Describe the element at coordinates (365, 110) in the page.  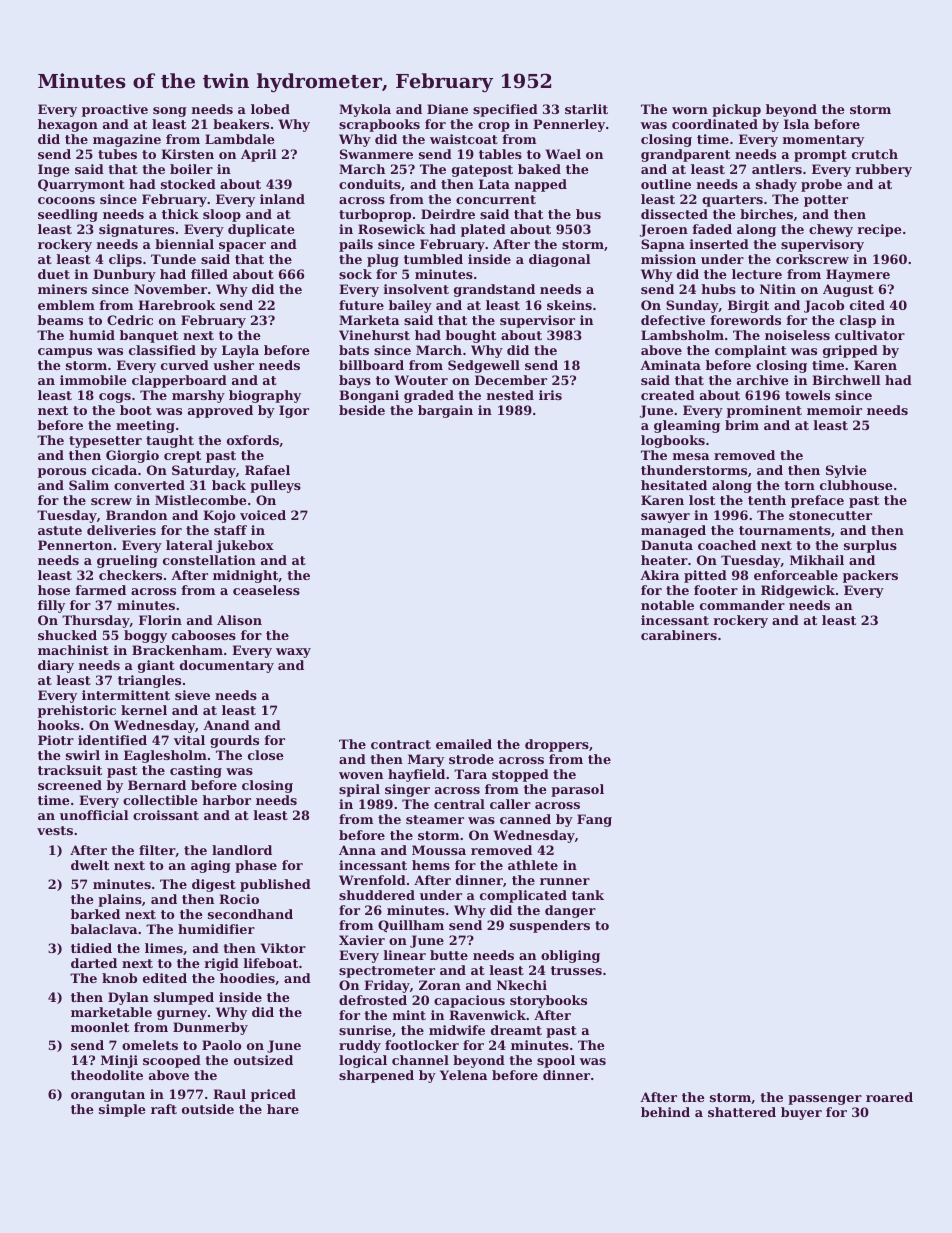
I see `Mykola` at that location.
